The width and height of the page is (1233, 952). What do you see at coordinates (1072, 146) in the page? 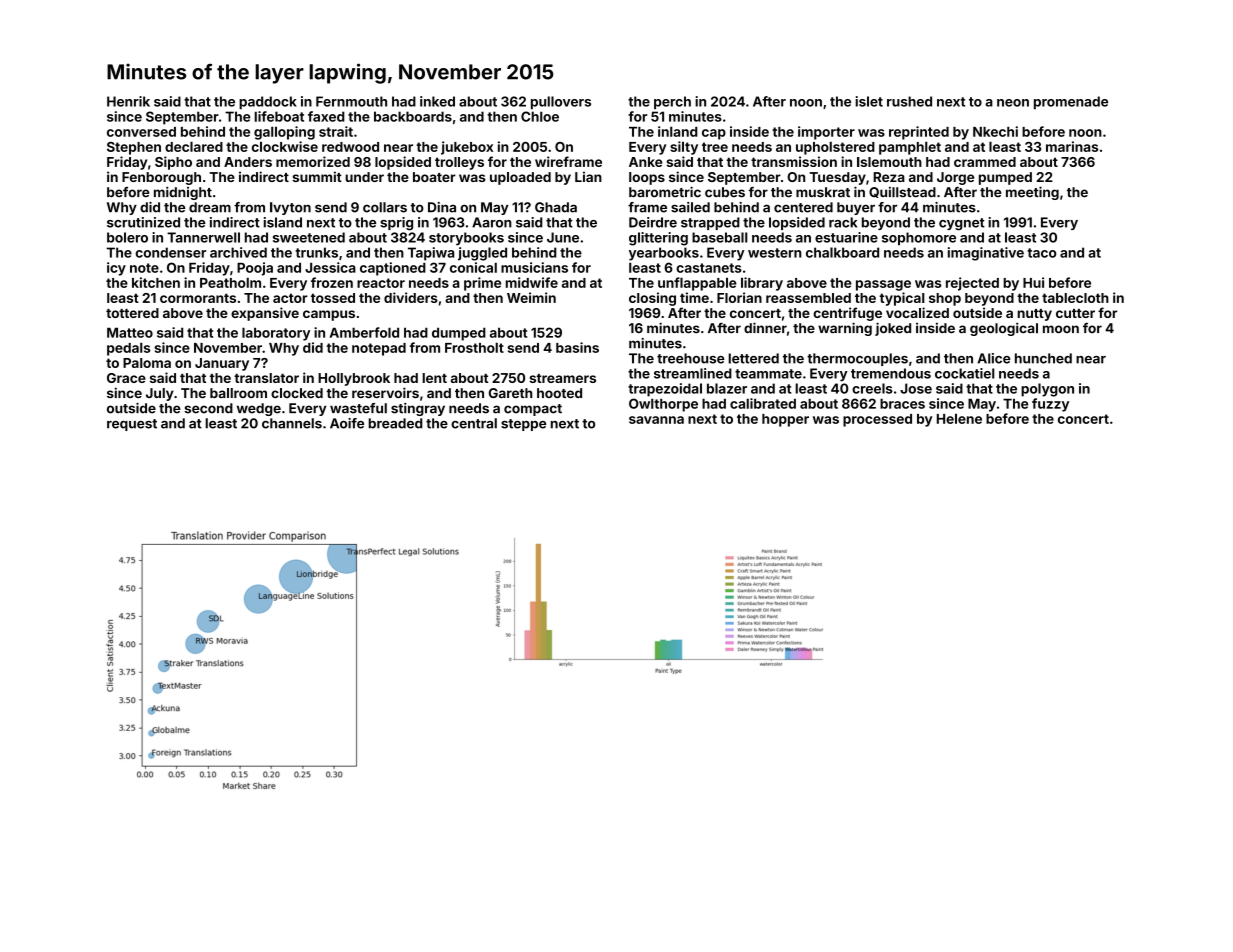
I see `marinas` at bounding box center [1072, 146].
